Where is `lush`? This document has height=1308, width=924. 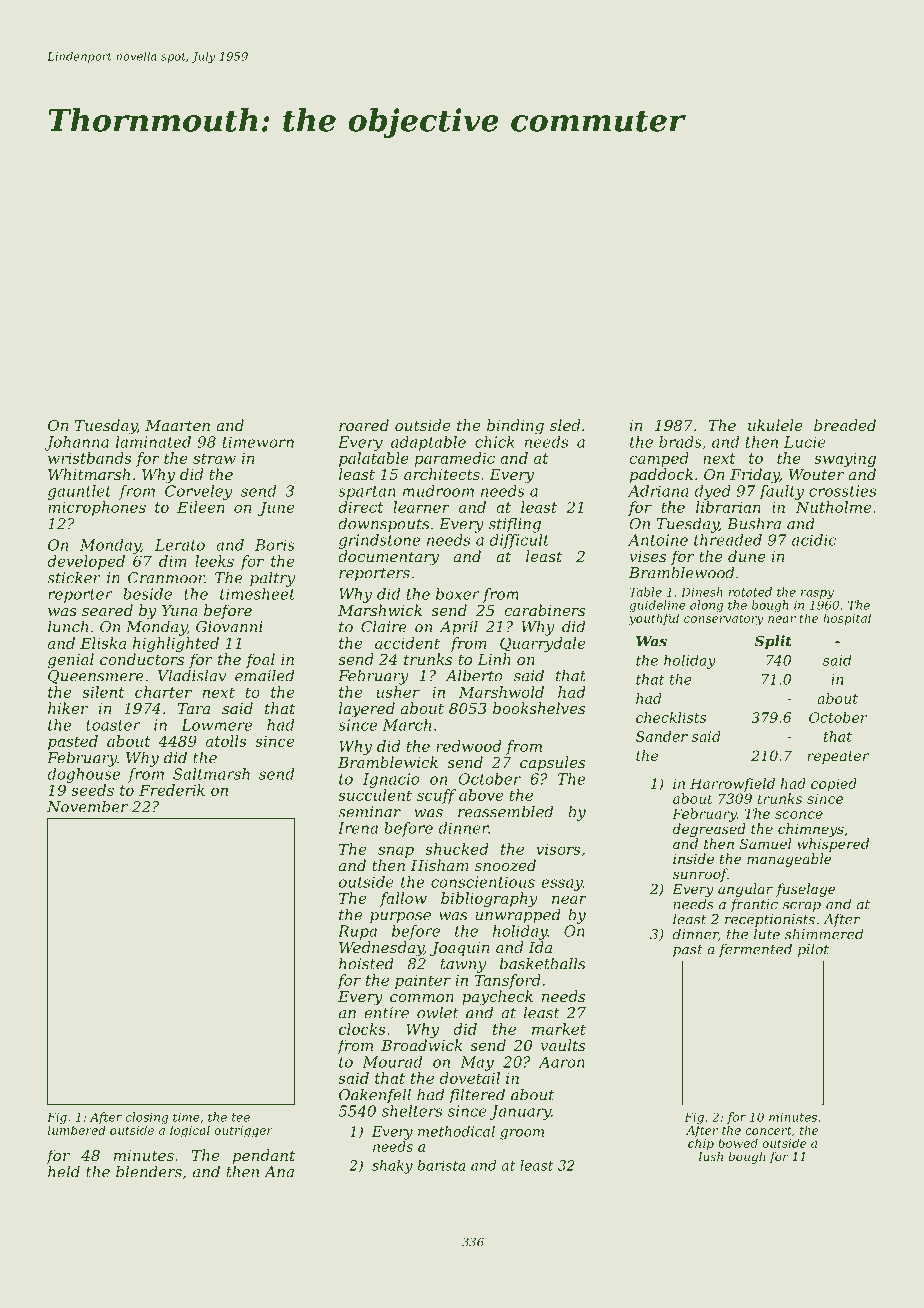 lush is located at coordinates (711, 1156).
